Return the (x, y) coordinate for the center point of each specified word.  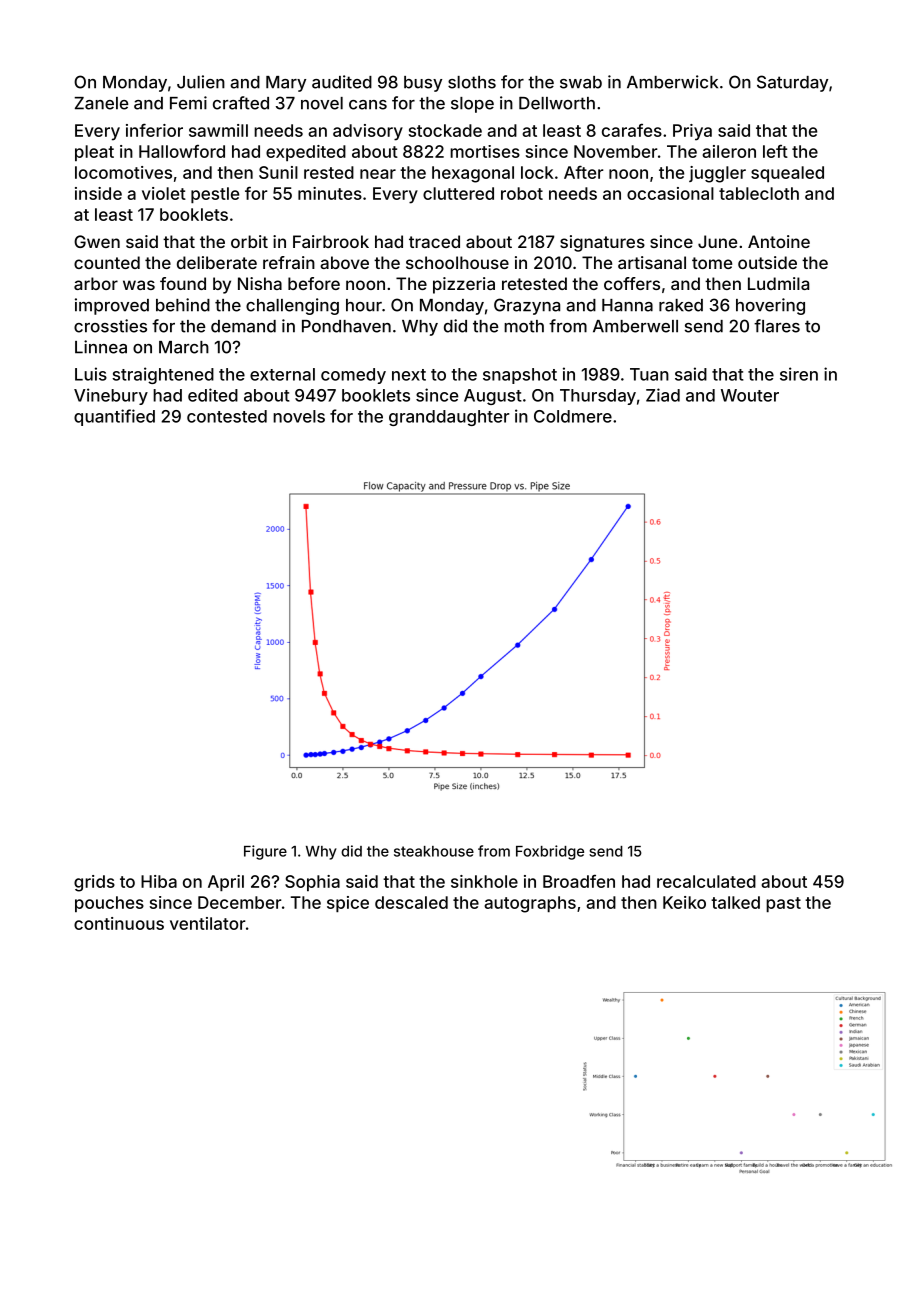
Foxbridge (550, 852)
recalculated (706, 881)
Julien (201, 82)
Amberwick (672, 82)
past (783, 904)
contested (227, 416)
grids (94, 883)
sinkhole (484, 881)
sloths (472, 82)
